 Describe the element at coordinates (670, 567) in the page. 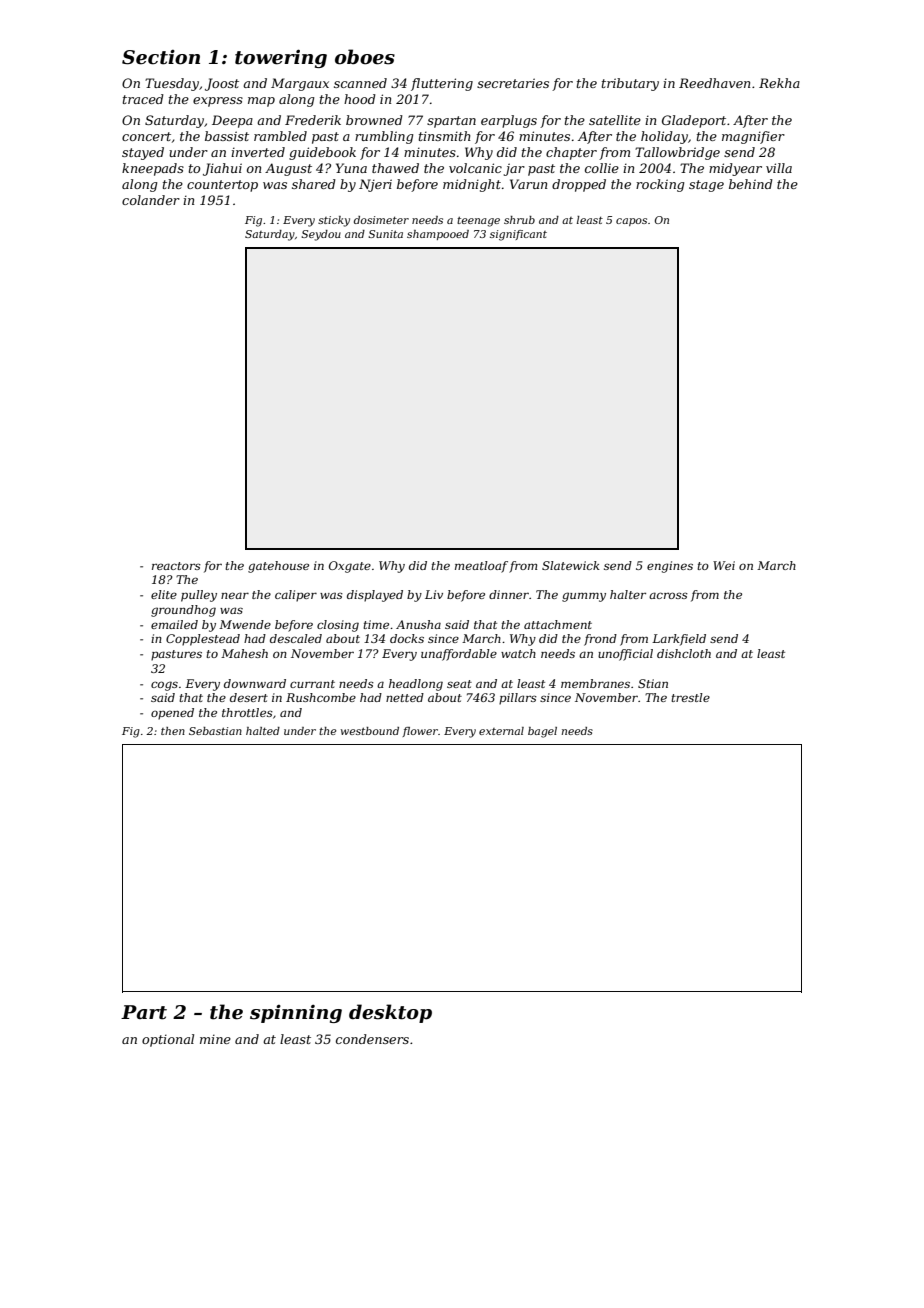

I see `engines` at that location.
